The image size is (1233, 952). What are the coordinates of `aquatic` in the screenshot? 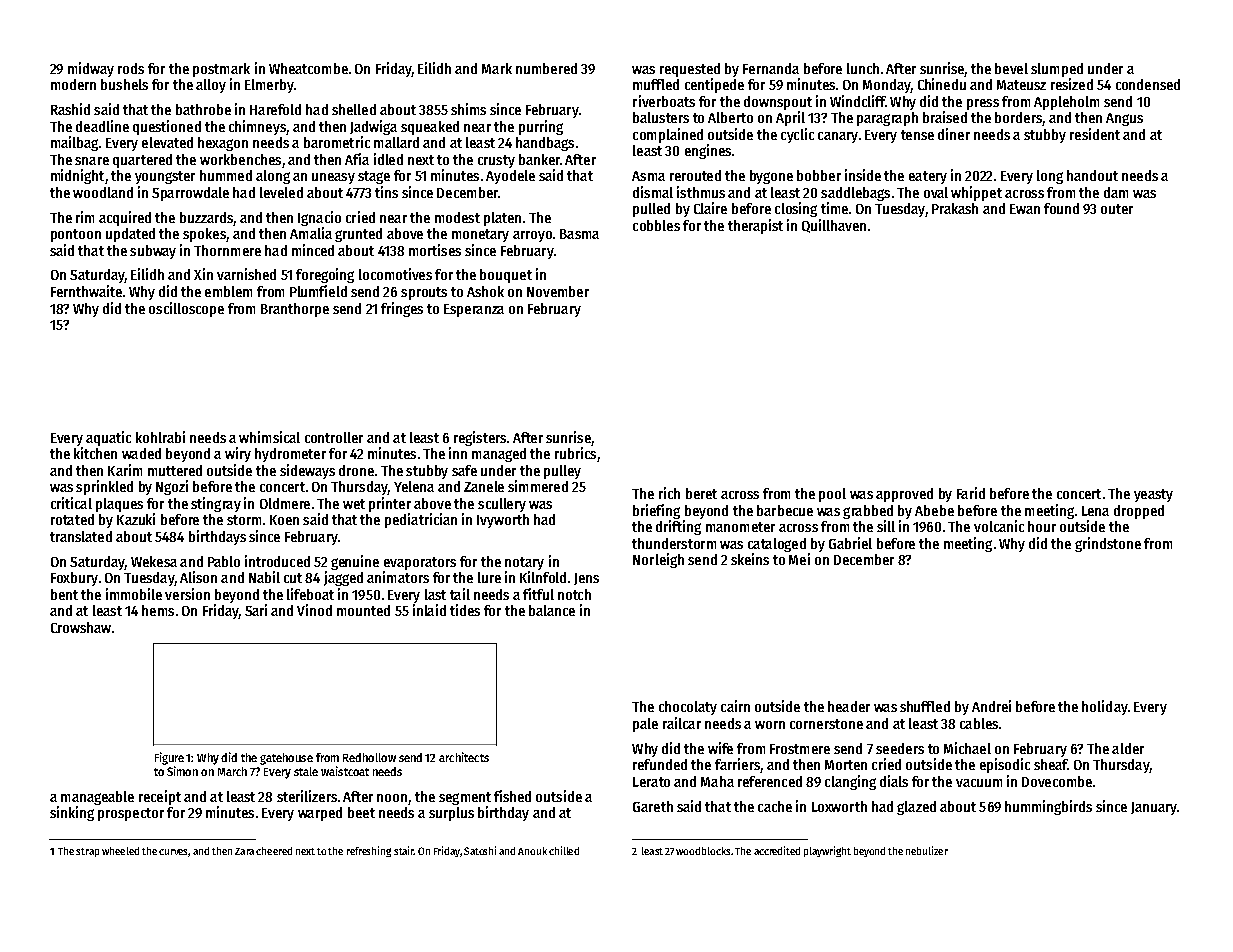 It's located at (108, 438).
